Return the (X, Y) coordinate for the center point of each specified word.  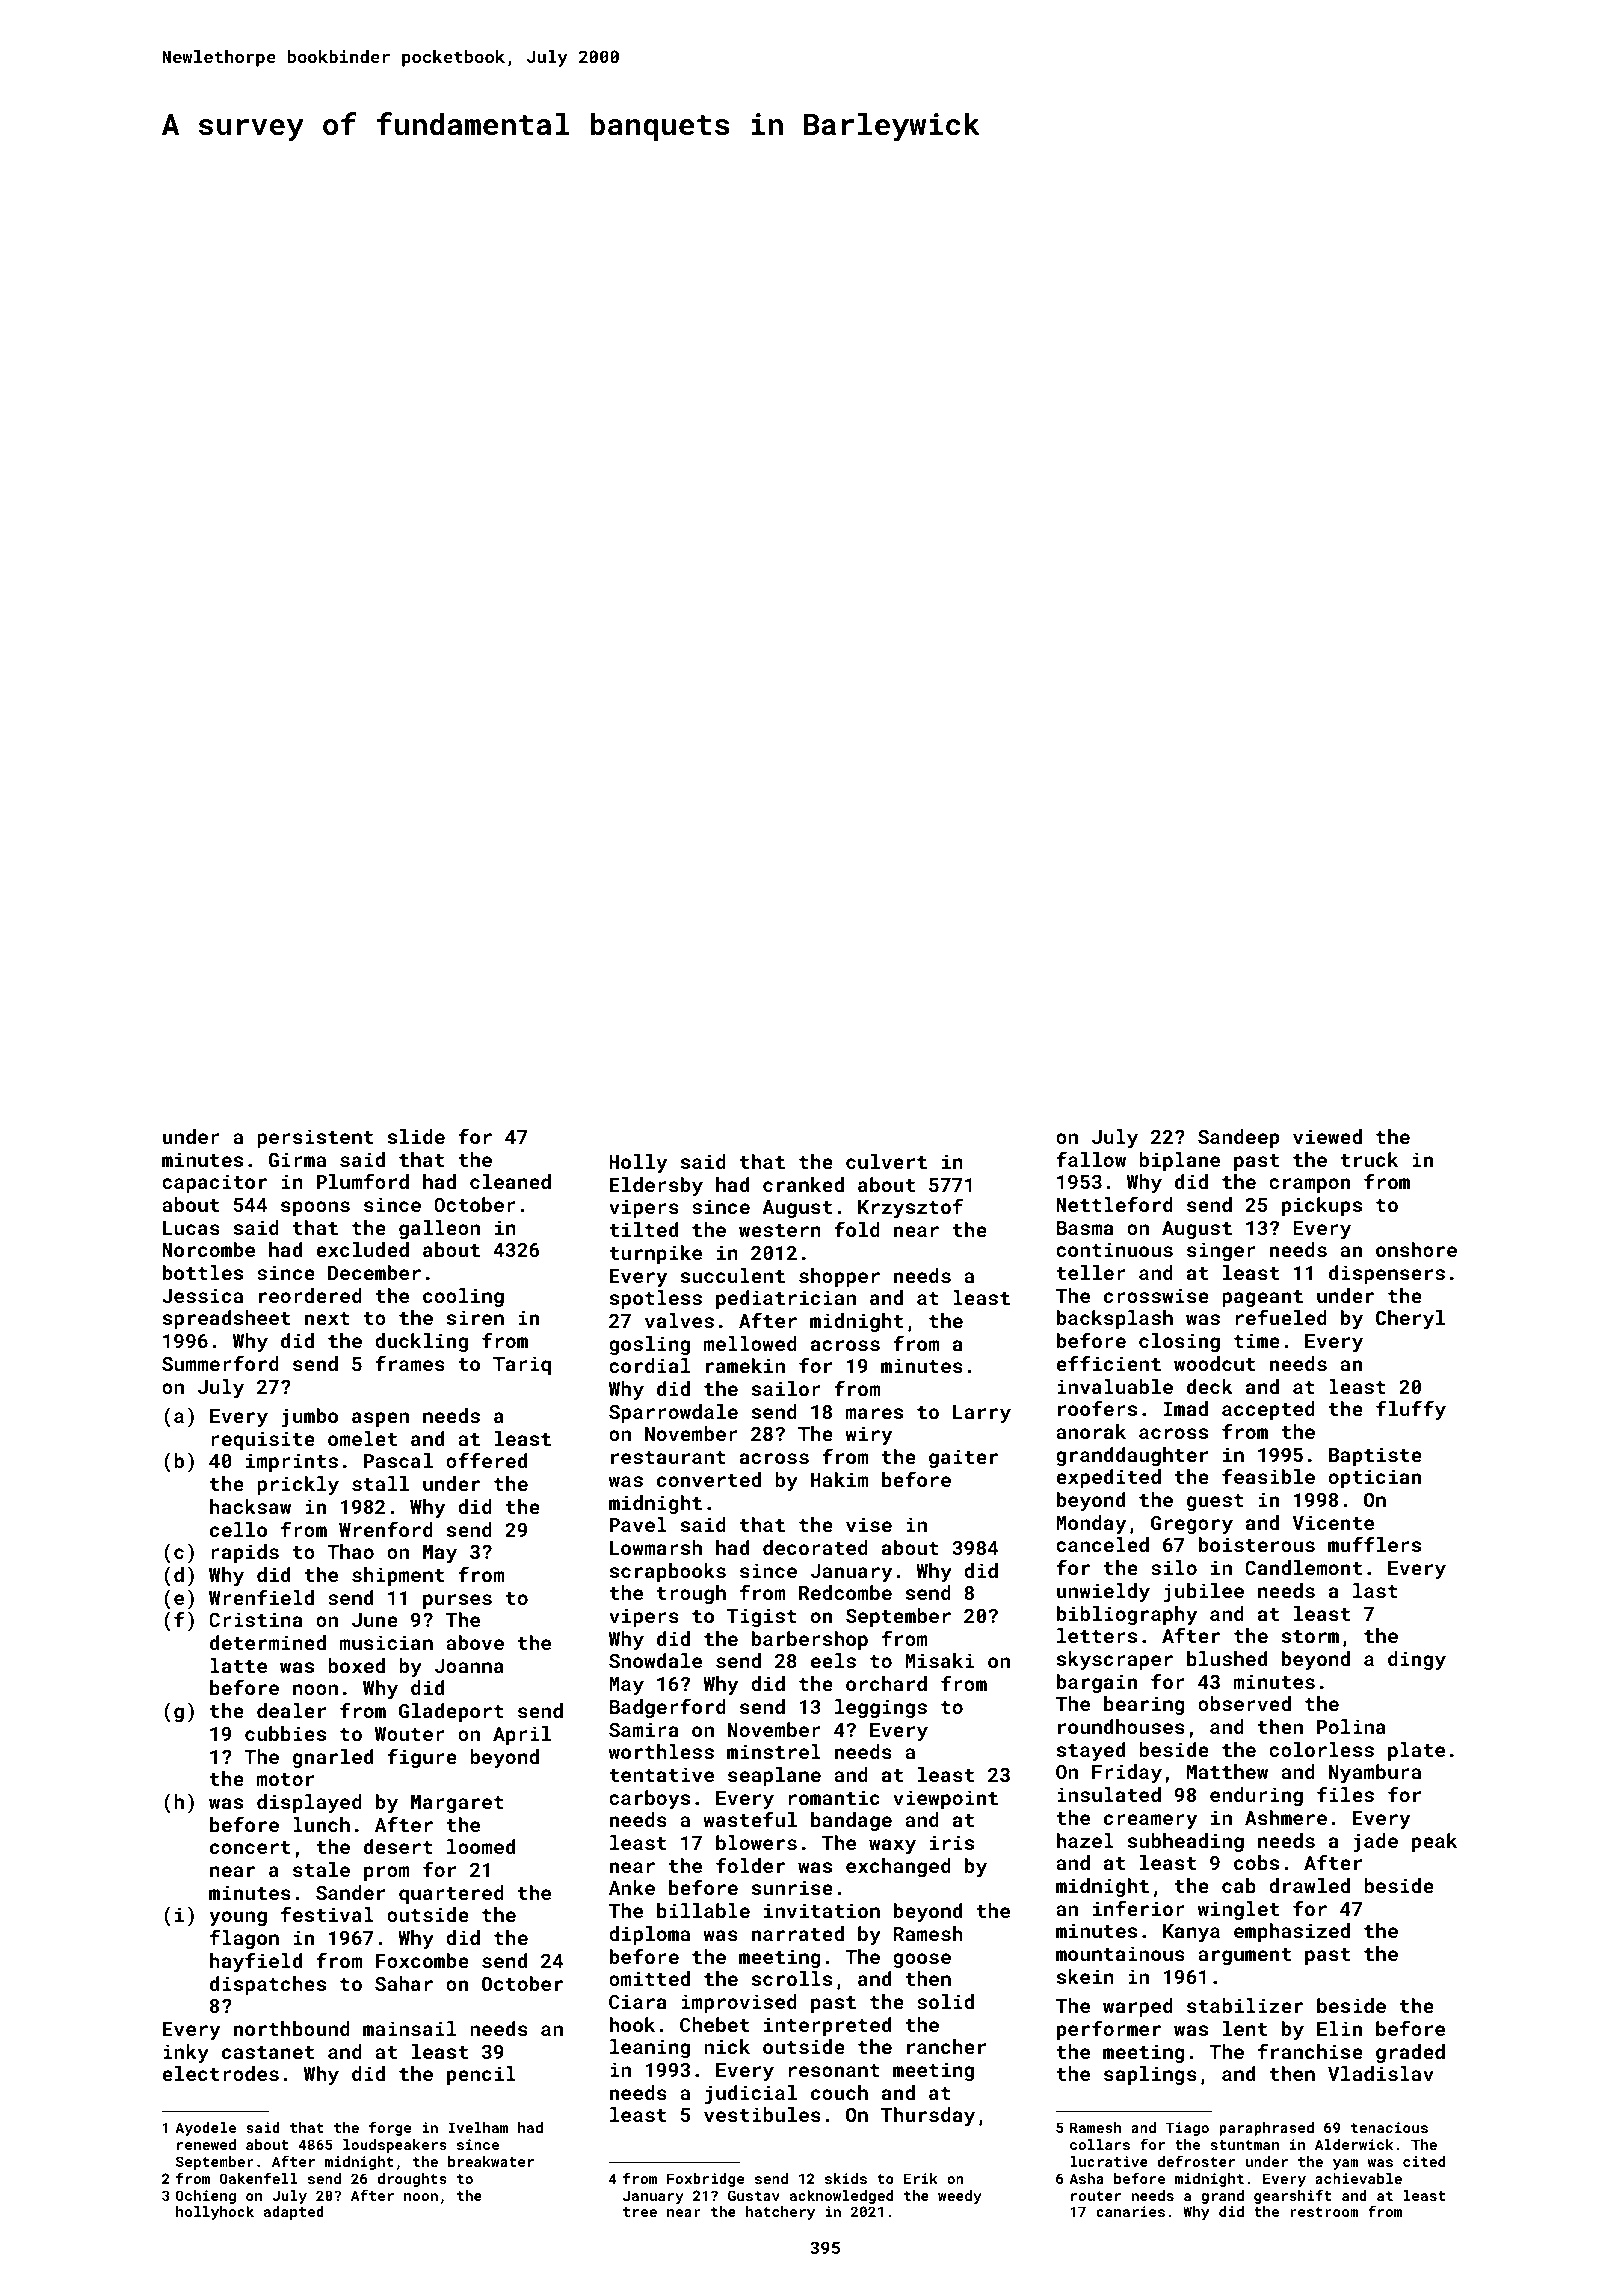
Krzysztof (910, 1208)
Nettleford (1114, 1204)
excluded (362, 1249)
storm (1310, 1636)
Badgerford (668, 1708)
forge (390, 2129)
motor (285, 1779)
